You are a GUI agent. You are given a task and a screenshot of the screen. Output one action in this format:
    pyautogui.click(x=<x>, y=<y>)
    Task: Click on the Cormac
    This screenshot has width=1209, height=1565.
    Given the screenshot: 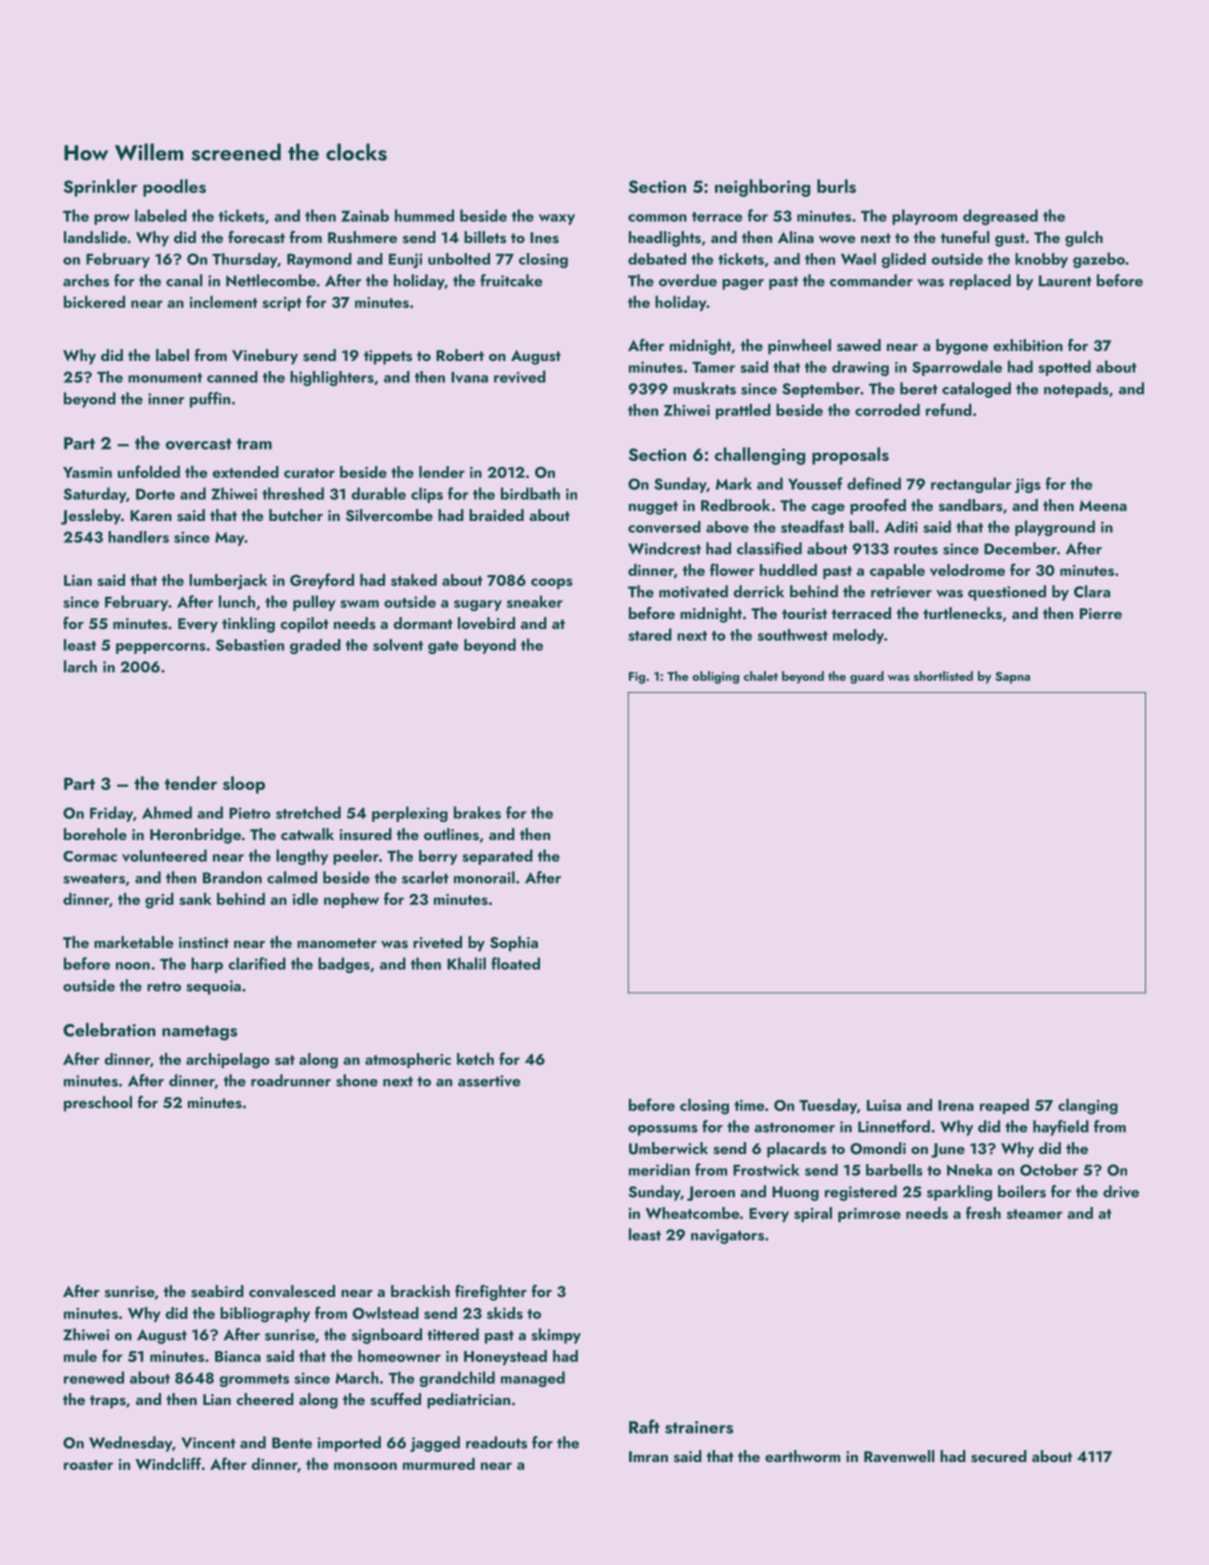 What is the action you would take?
    pyautogui.click(x=90, y=856)
